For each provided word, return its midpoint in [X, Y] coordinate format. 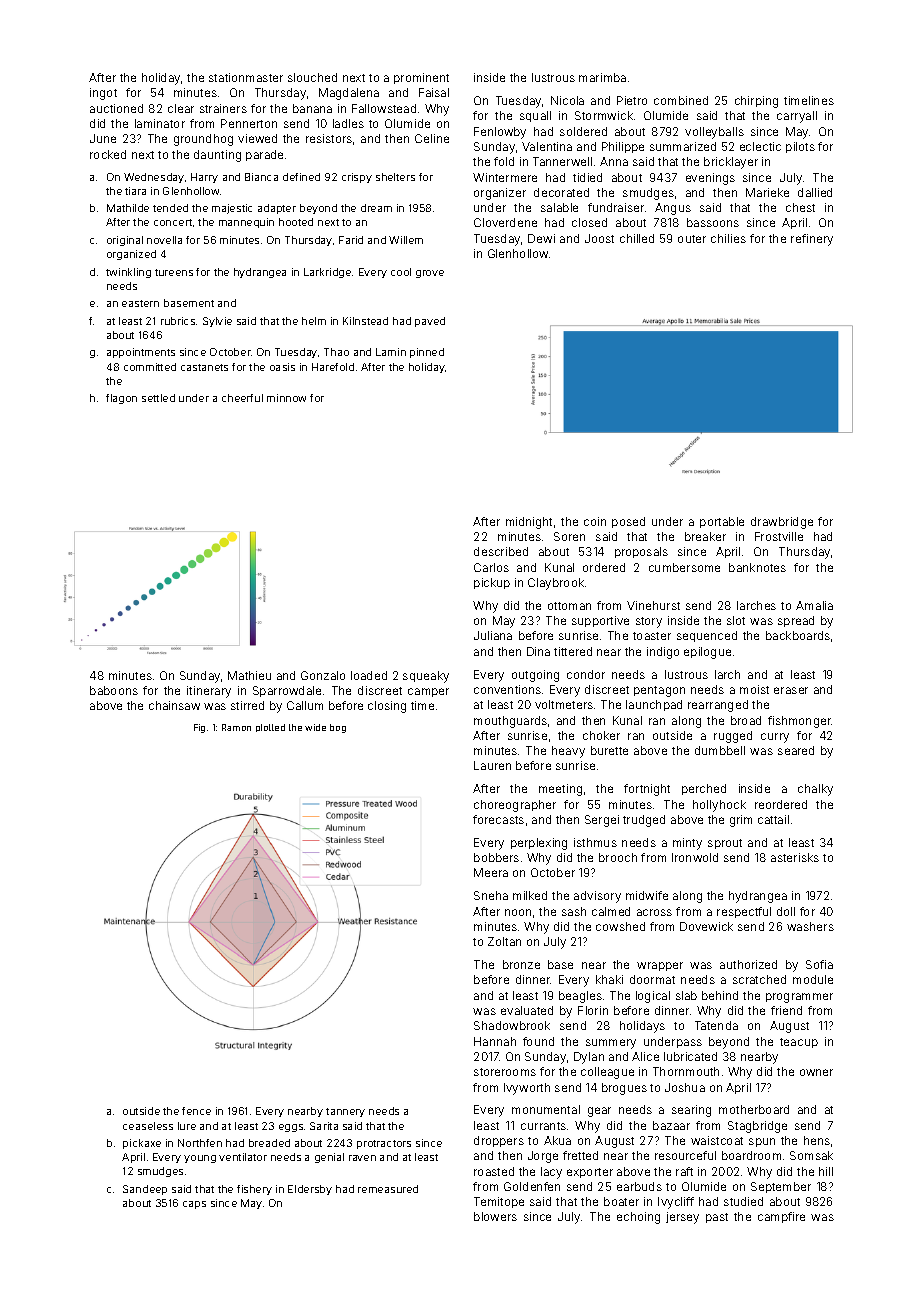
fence [196, 1111]
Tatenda [716, 1025]
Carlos [491, 567]
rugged [733, 737]
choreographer [515, 806]
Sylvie [217, 322]
